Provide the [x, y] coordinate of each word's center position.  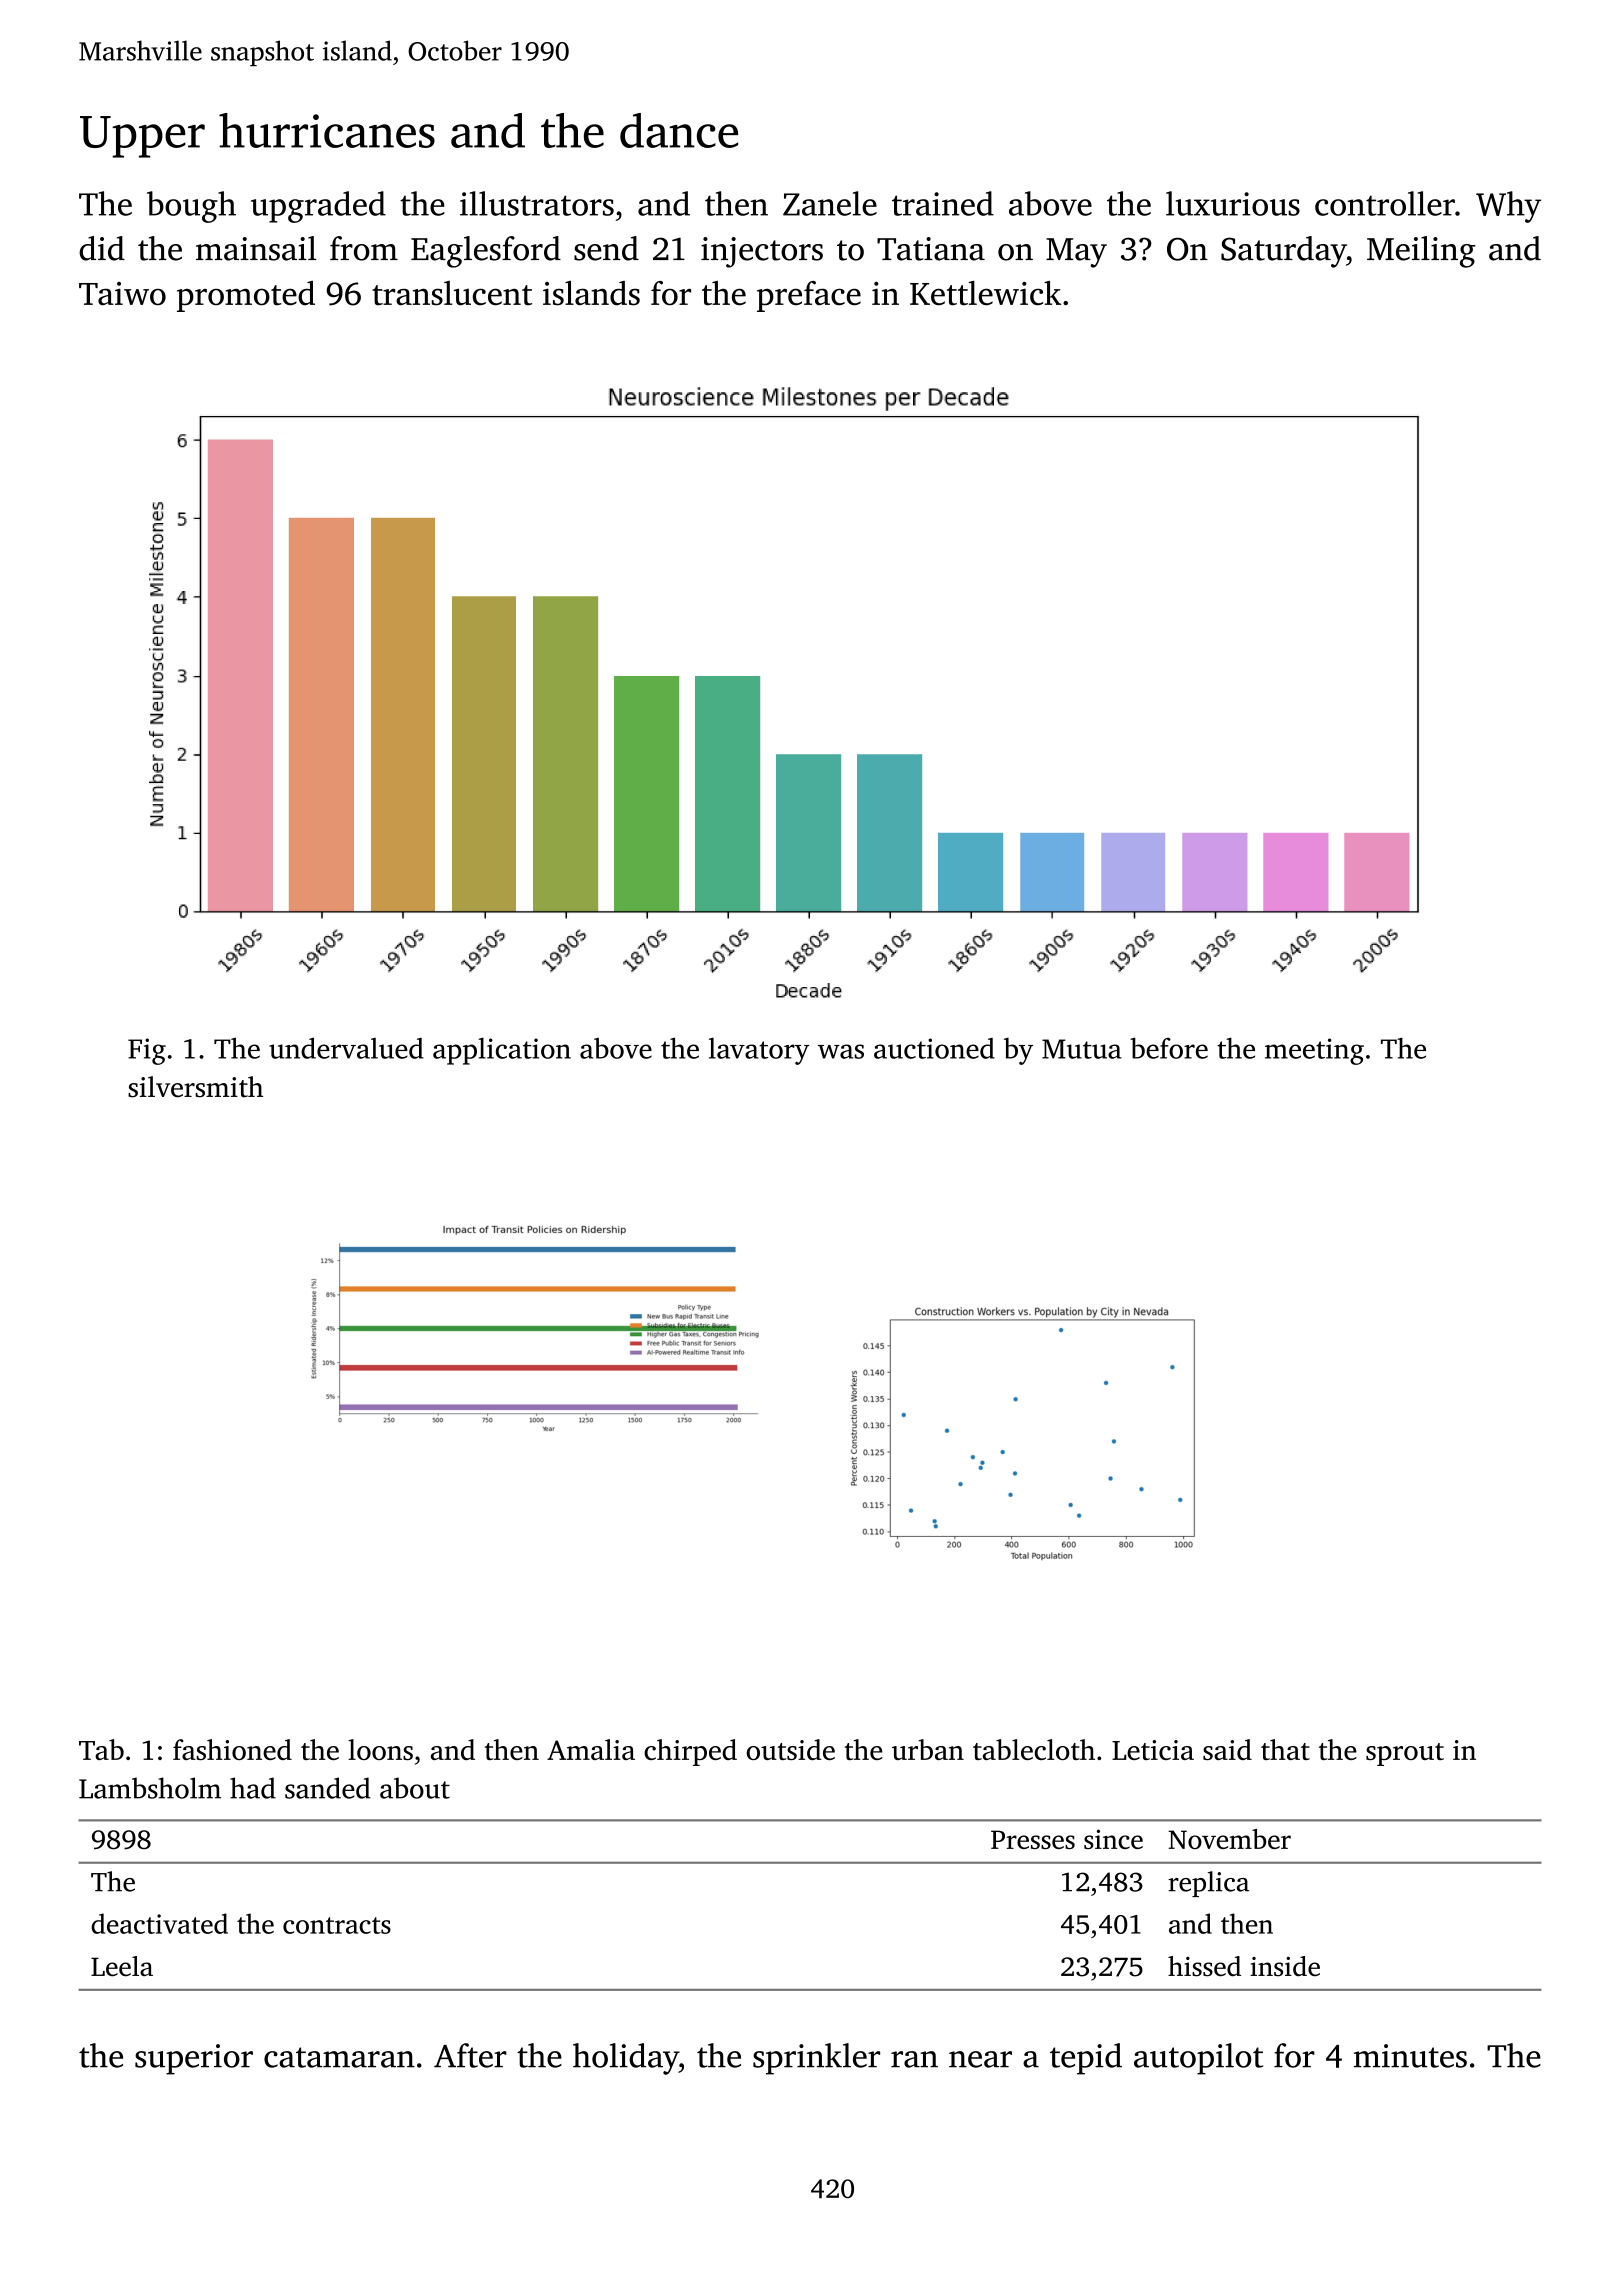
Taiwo [122, 294]
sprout [1405, 1754]
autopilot [1198, 2059]
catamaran [339, 2057]
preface [809, 296]
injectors [762, 252]
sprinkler [816, 2059]
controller [1385, 203]
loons [380, 1749]
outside [790, 1749]
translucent [452, 293]
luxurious [1233, 203]
